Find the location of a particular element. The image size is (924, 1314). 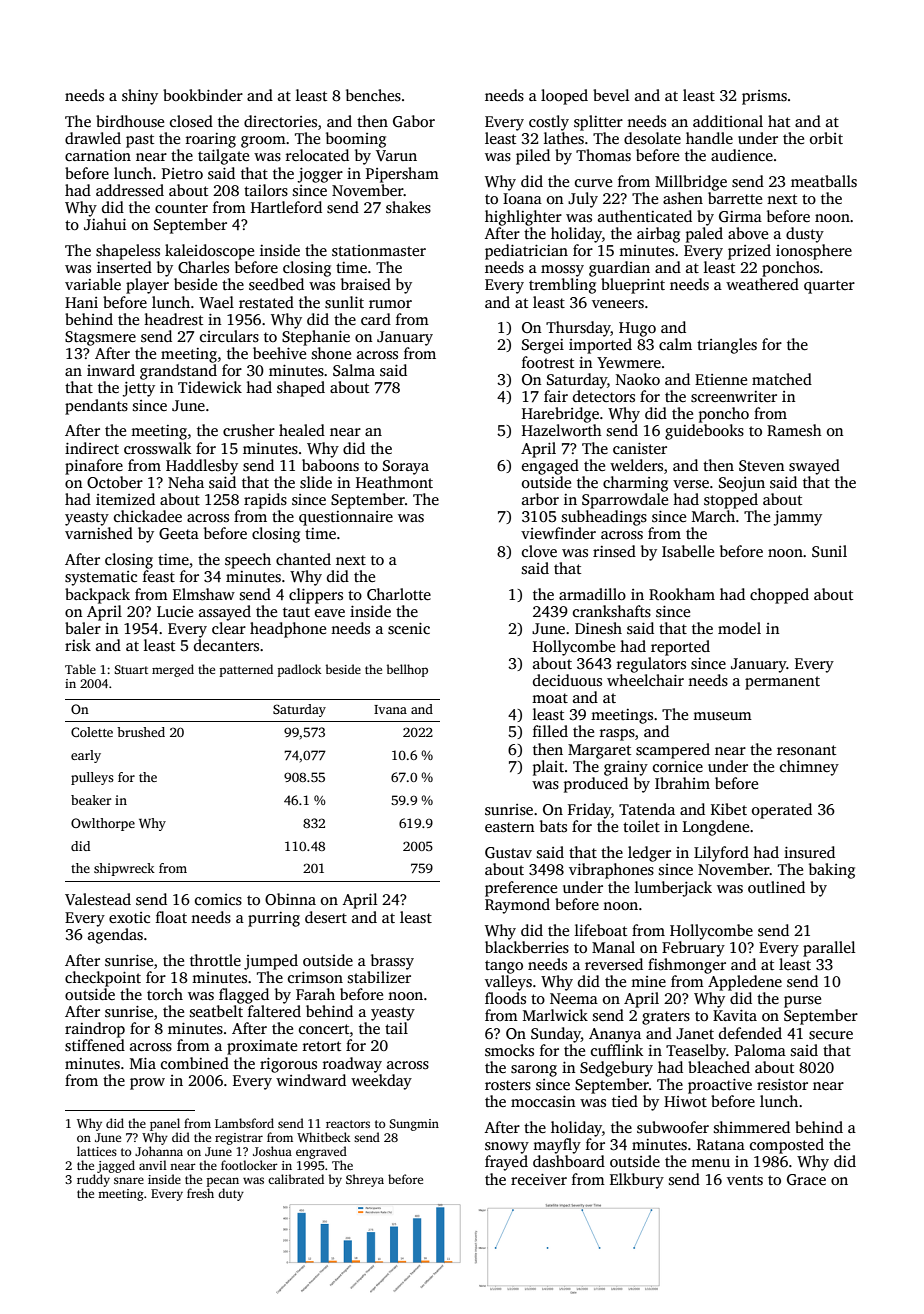

prisms is located at coordinates (764, 97).
